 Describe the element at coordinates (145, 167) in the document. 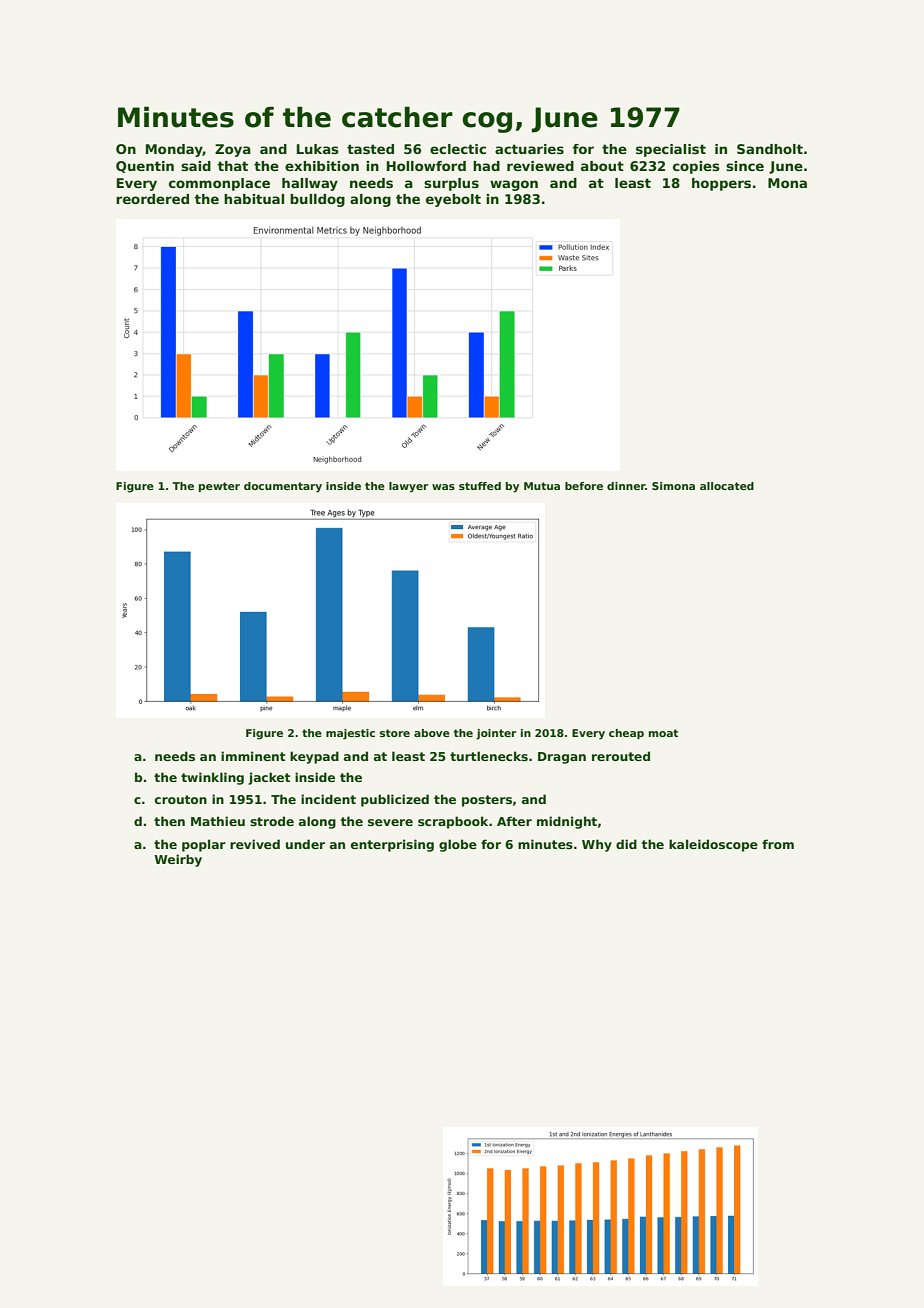

I see `Quentin` at that location.
